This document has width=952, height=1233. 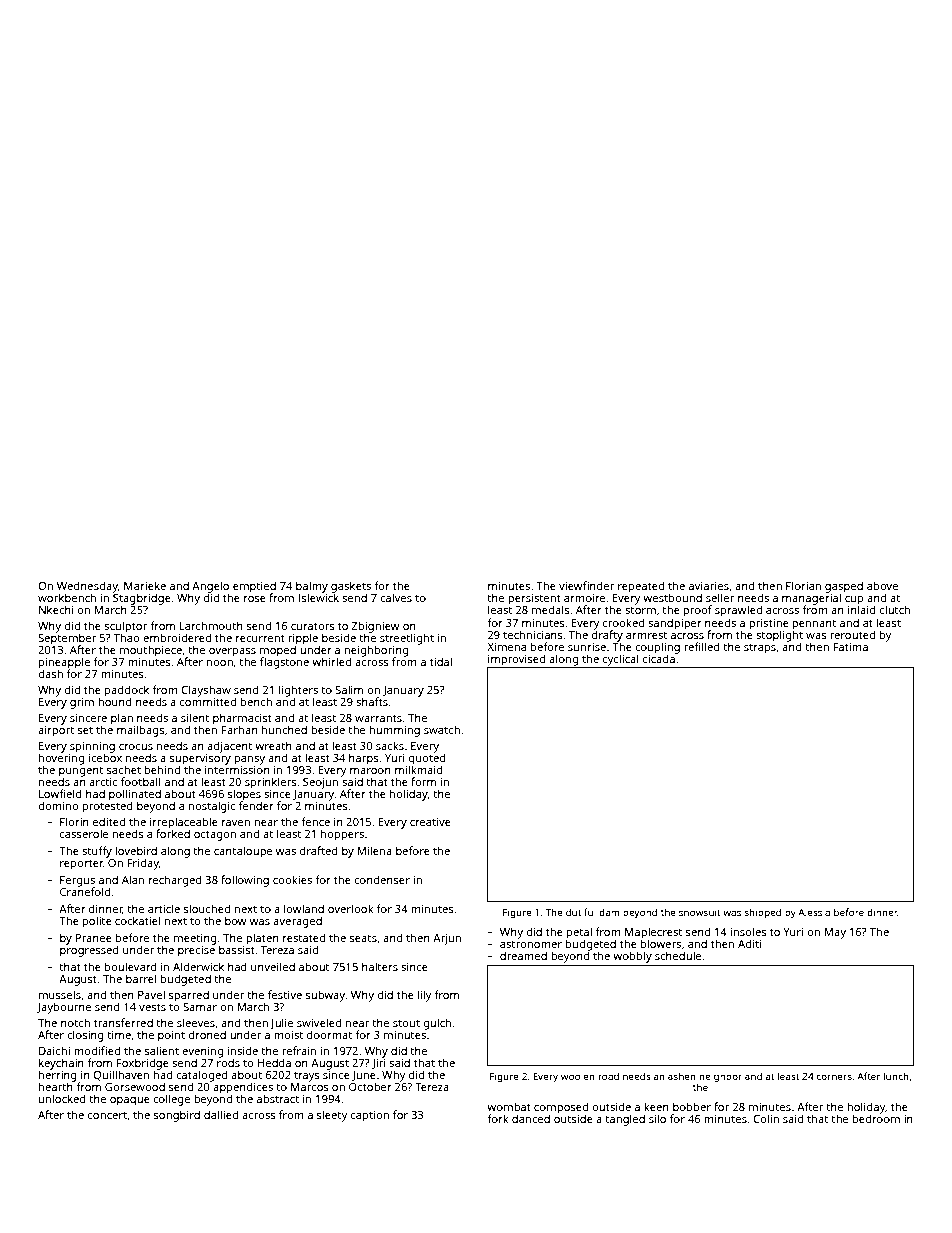 What do you see at coordinates (107, 1115) in the document?
I see `concert` at bounding box center [107, 1115].
